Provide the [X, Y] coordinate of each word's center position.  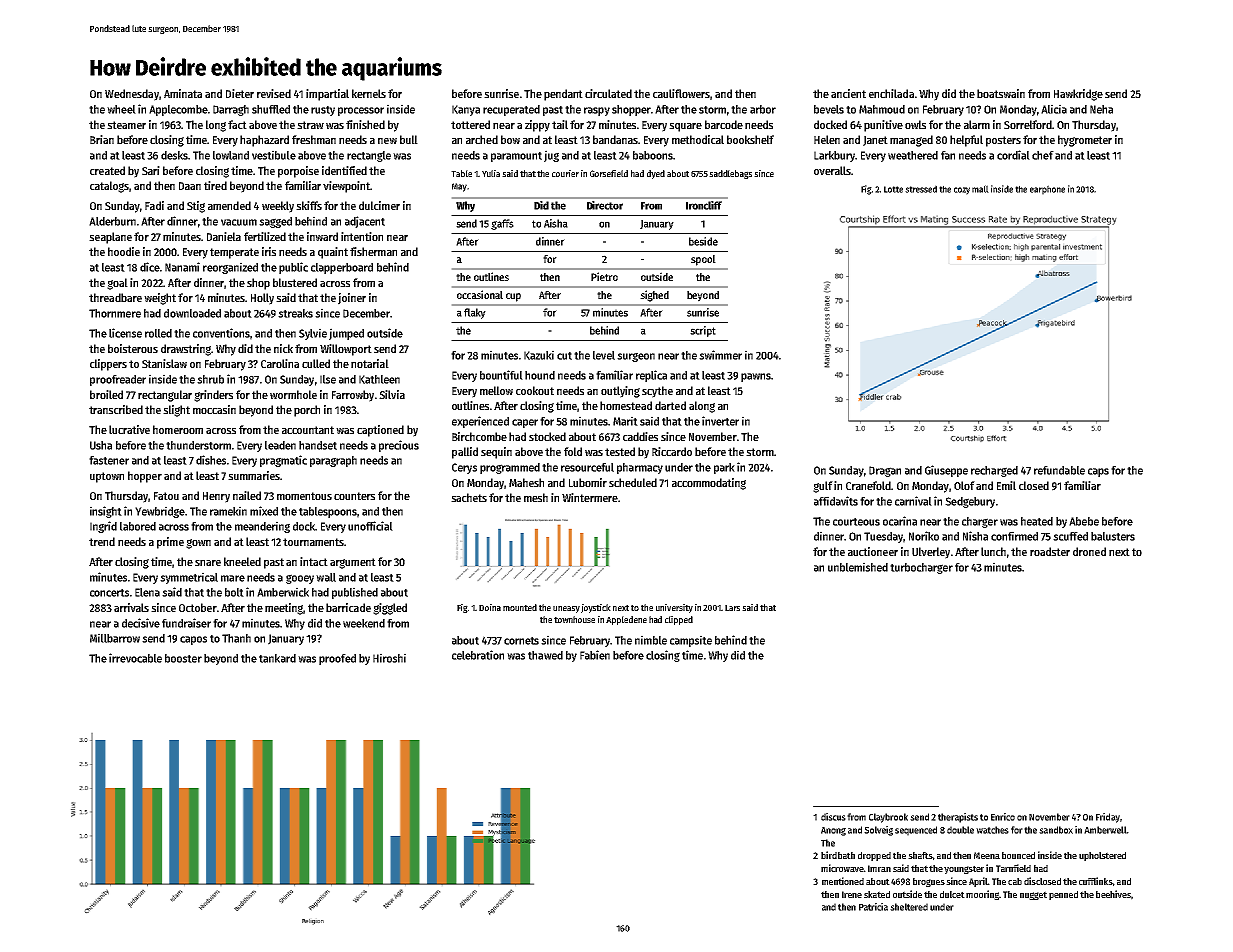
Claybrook [888, 818]
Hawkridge [1078, 95]
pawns [756, 377]
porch [307, 411]
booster [183, 658]
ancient [848, 93]
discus [833, 817]
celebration [478, 655]
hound [540, 375]
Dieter [240, 93]
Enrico [1003, 817]
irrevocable [135, 658]
